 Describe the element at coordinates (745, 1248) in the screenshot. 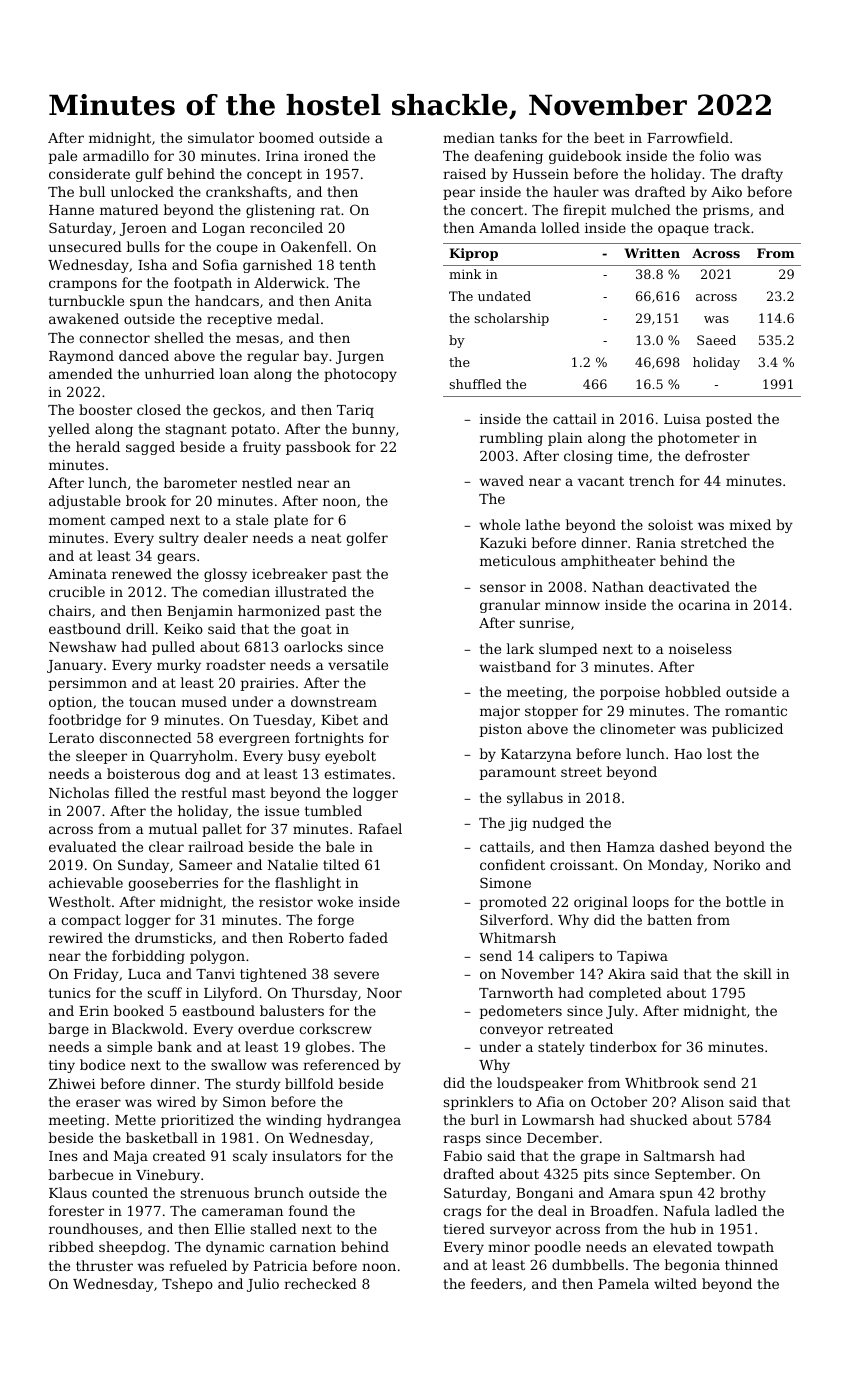

I see `towpath` at that location.
